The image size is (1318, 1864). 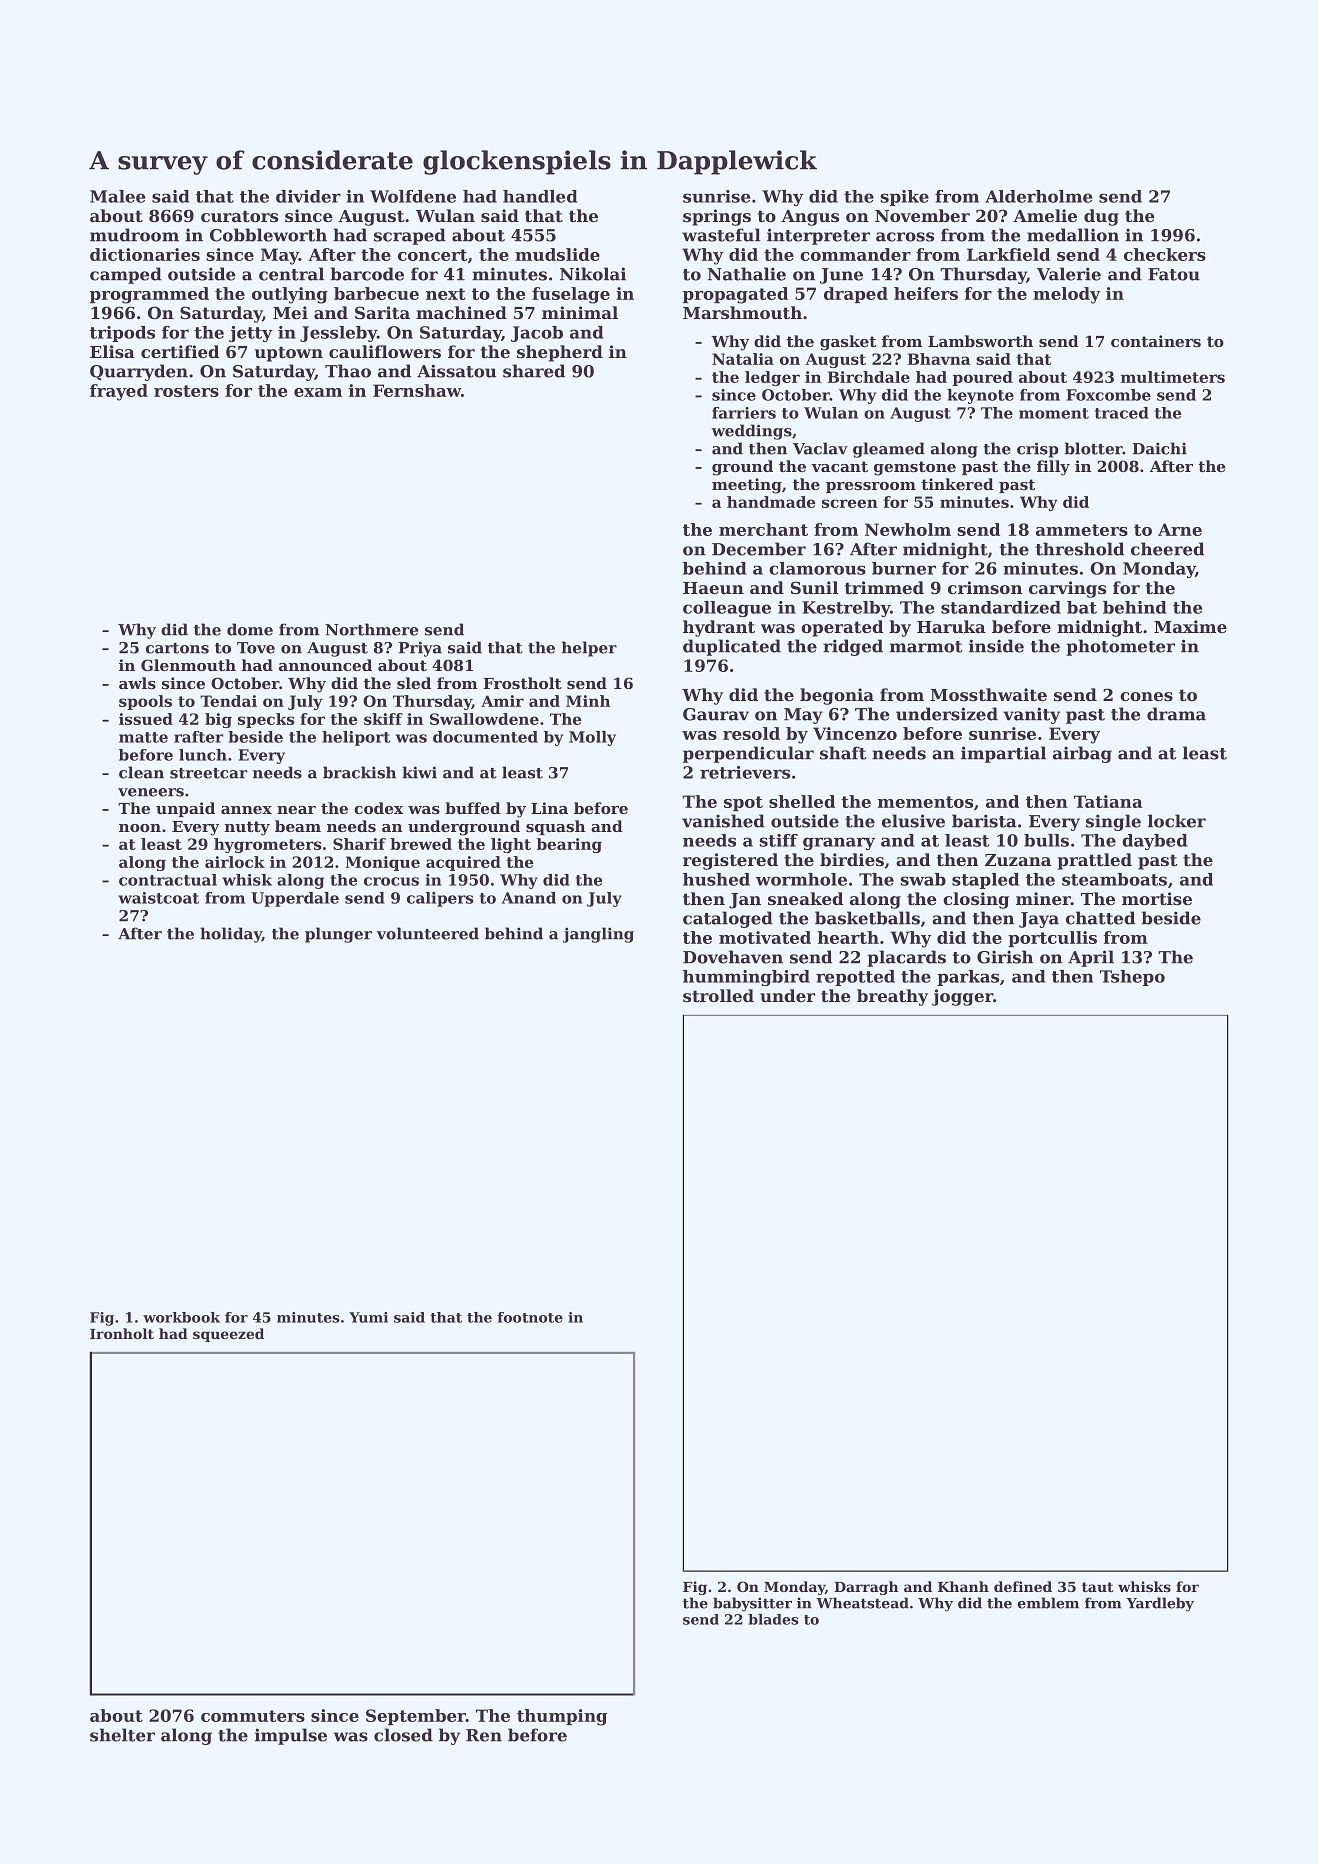 I want to click on Yumi, so click(x=368, y=1317).
